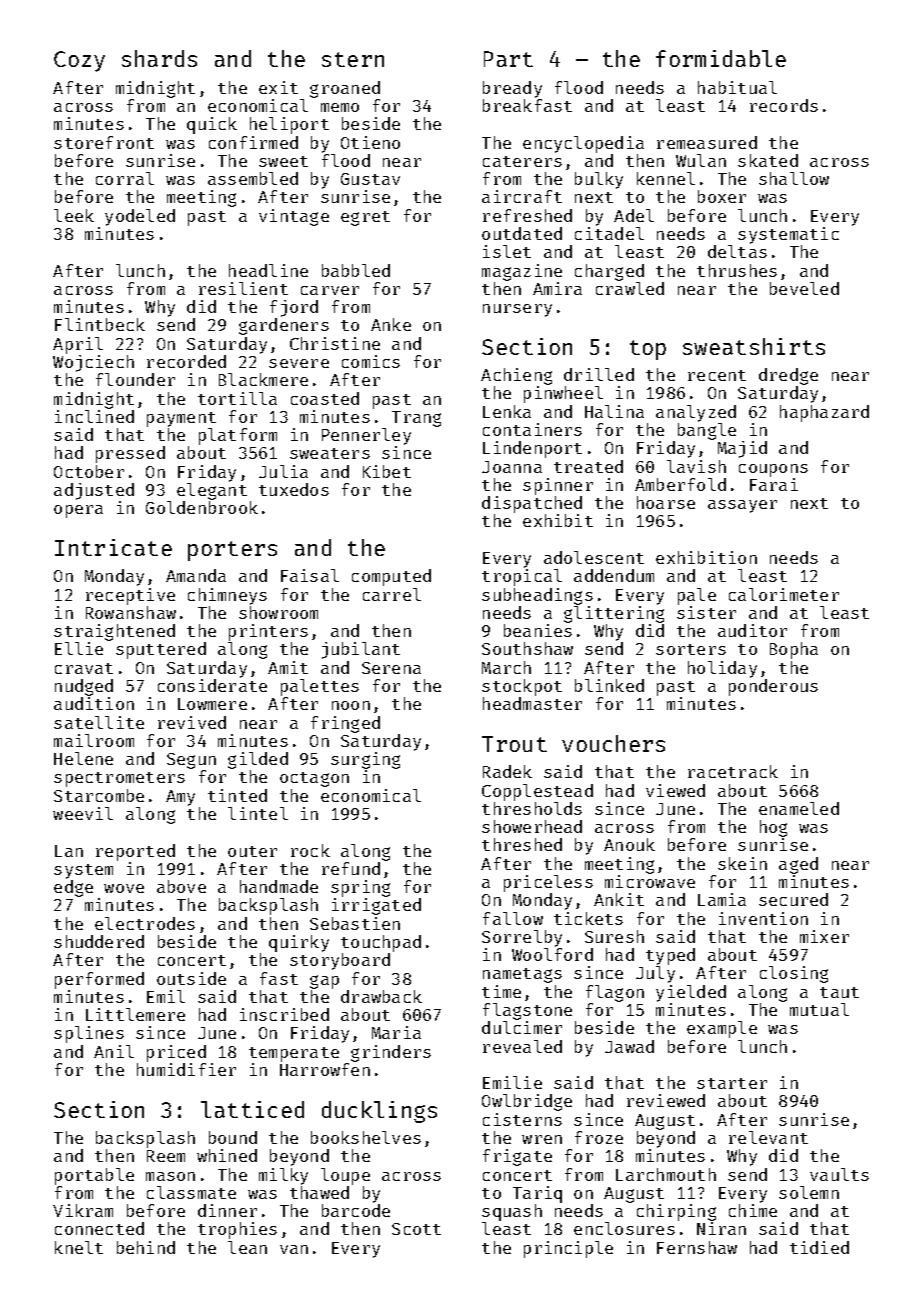 This image has height=1308, width=924. I want to click on tuxedos, so click(294, 489).
